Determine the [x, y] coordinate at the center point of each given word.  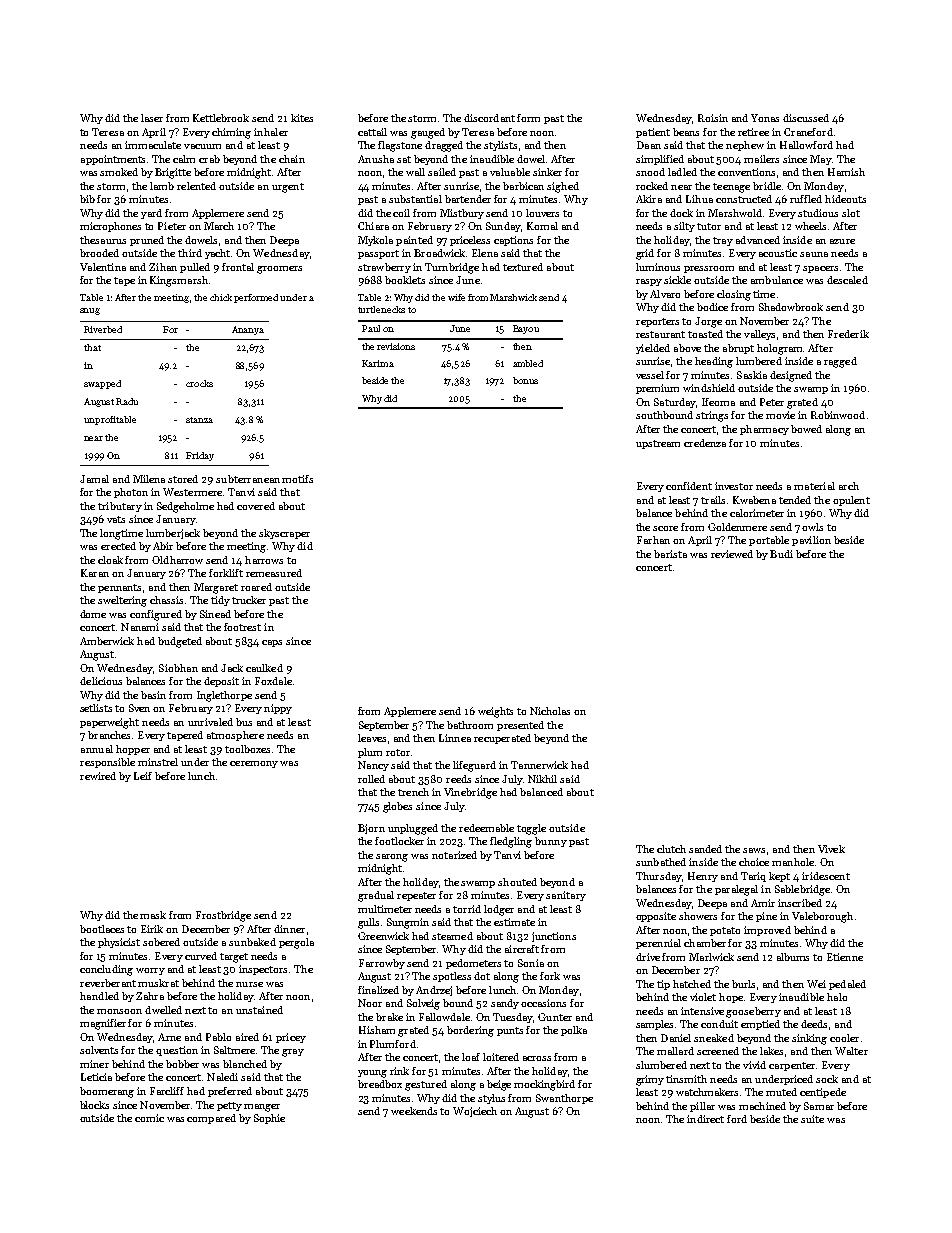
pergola [296, 943]
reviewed [732, 554]
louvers [542, 213]
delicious [101, 681]
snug [90, 311]
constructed [744, 199]
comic [149, 1118]
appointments [113, 160]
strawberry [384, 268]
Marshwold [735, 213]
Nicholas [550, 711]
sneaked [714, 1038]
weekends [414, 1111]
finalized [378, 990]
